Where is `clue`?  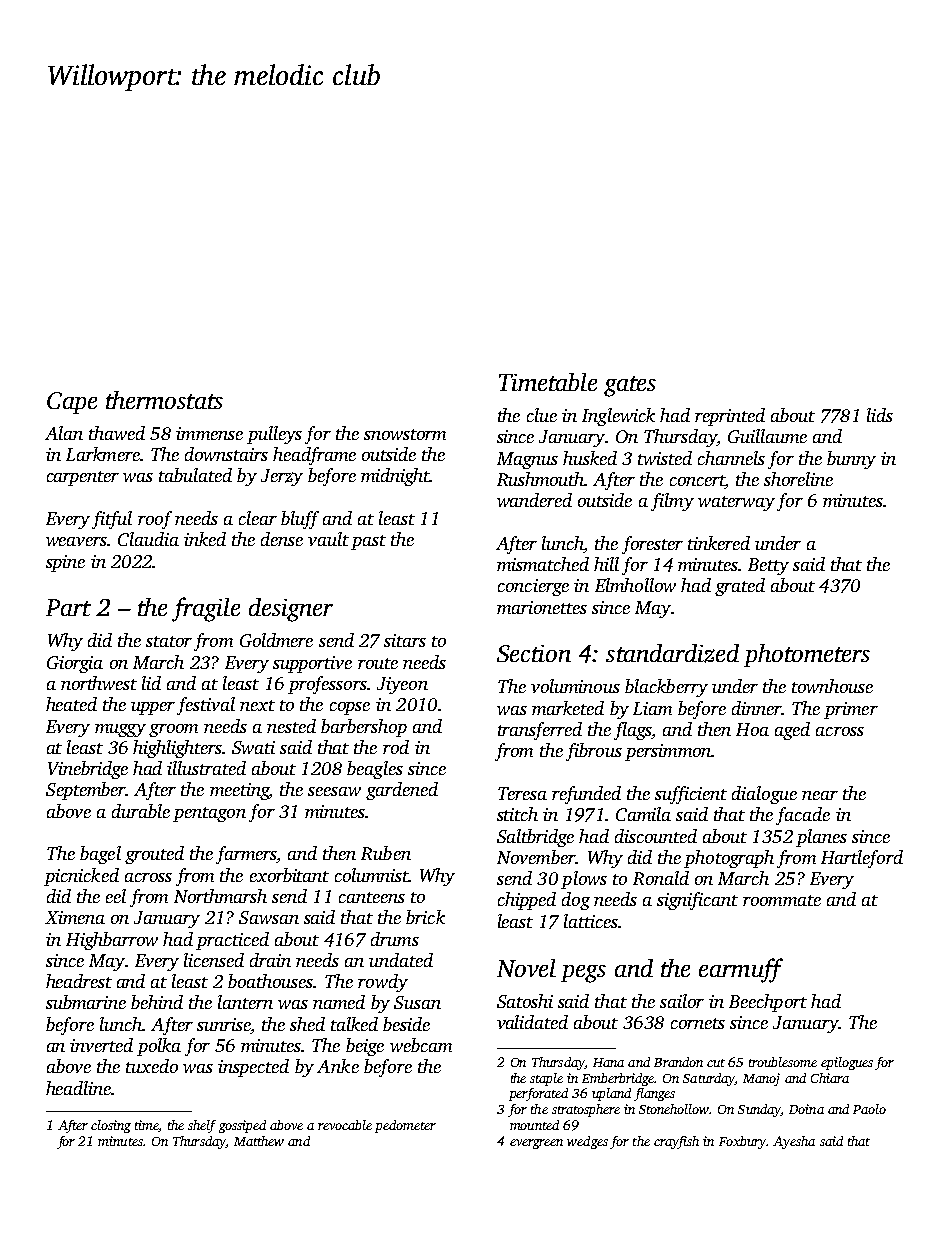 clue is located at coordinates (542, 415).
